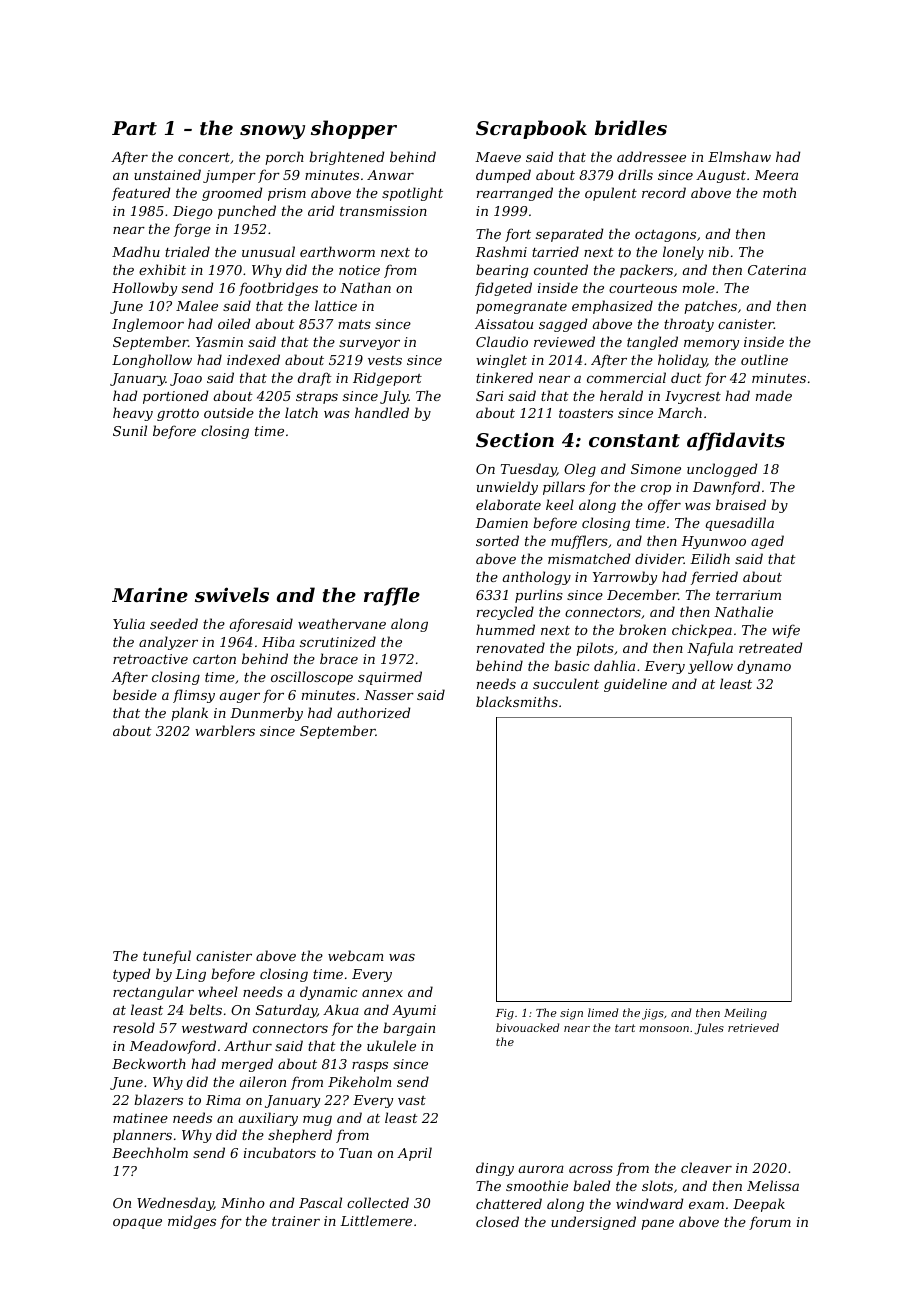  What do you see at coordinates (693, 397) in the screenshot?
I see `Ivycrest` at bounding box center [693, 397].
